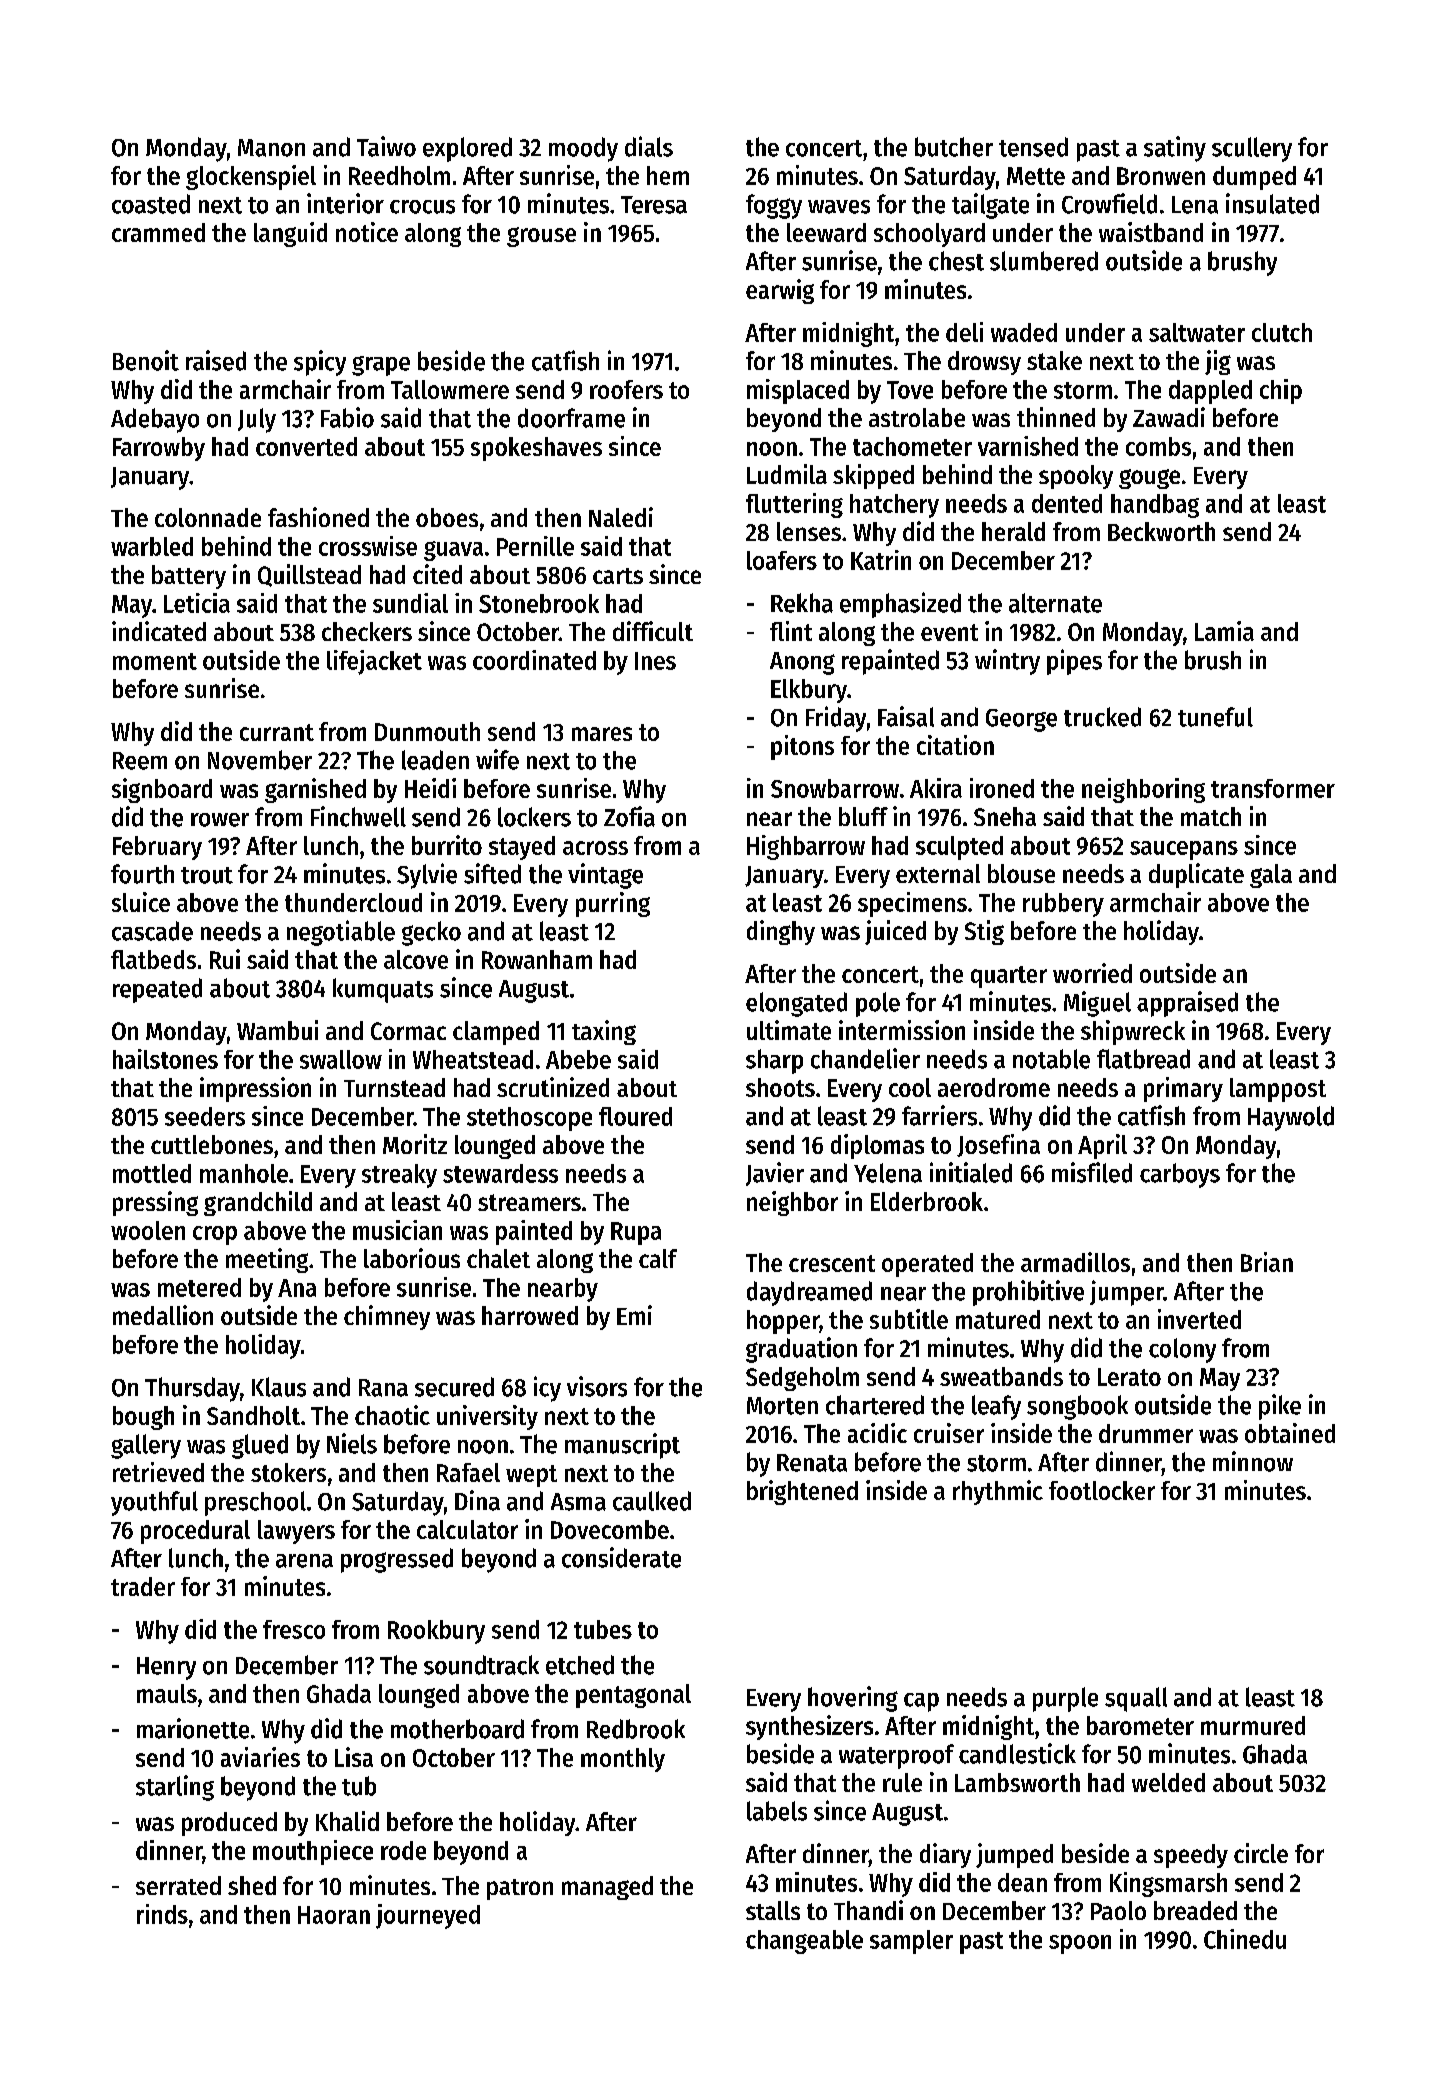 This screenshot has width=1450, height=2100. I want to click on saltwater, so click(1197, 332).
